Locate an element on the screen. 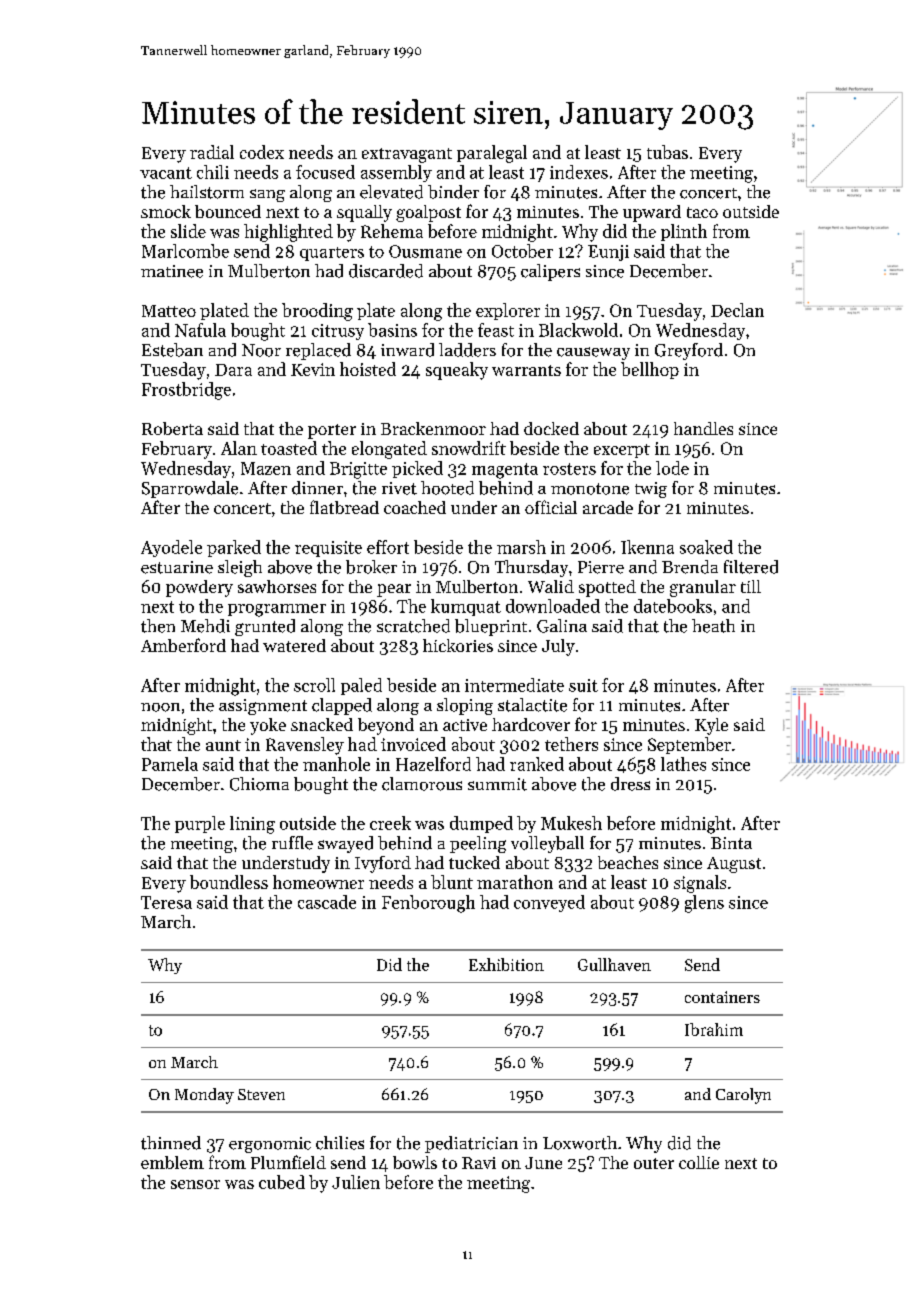 The image size is (924, 1314). tubas is located at coordinates (667, 152).
